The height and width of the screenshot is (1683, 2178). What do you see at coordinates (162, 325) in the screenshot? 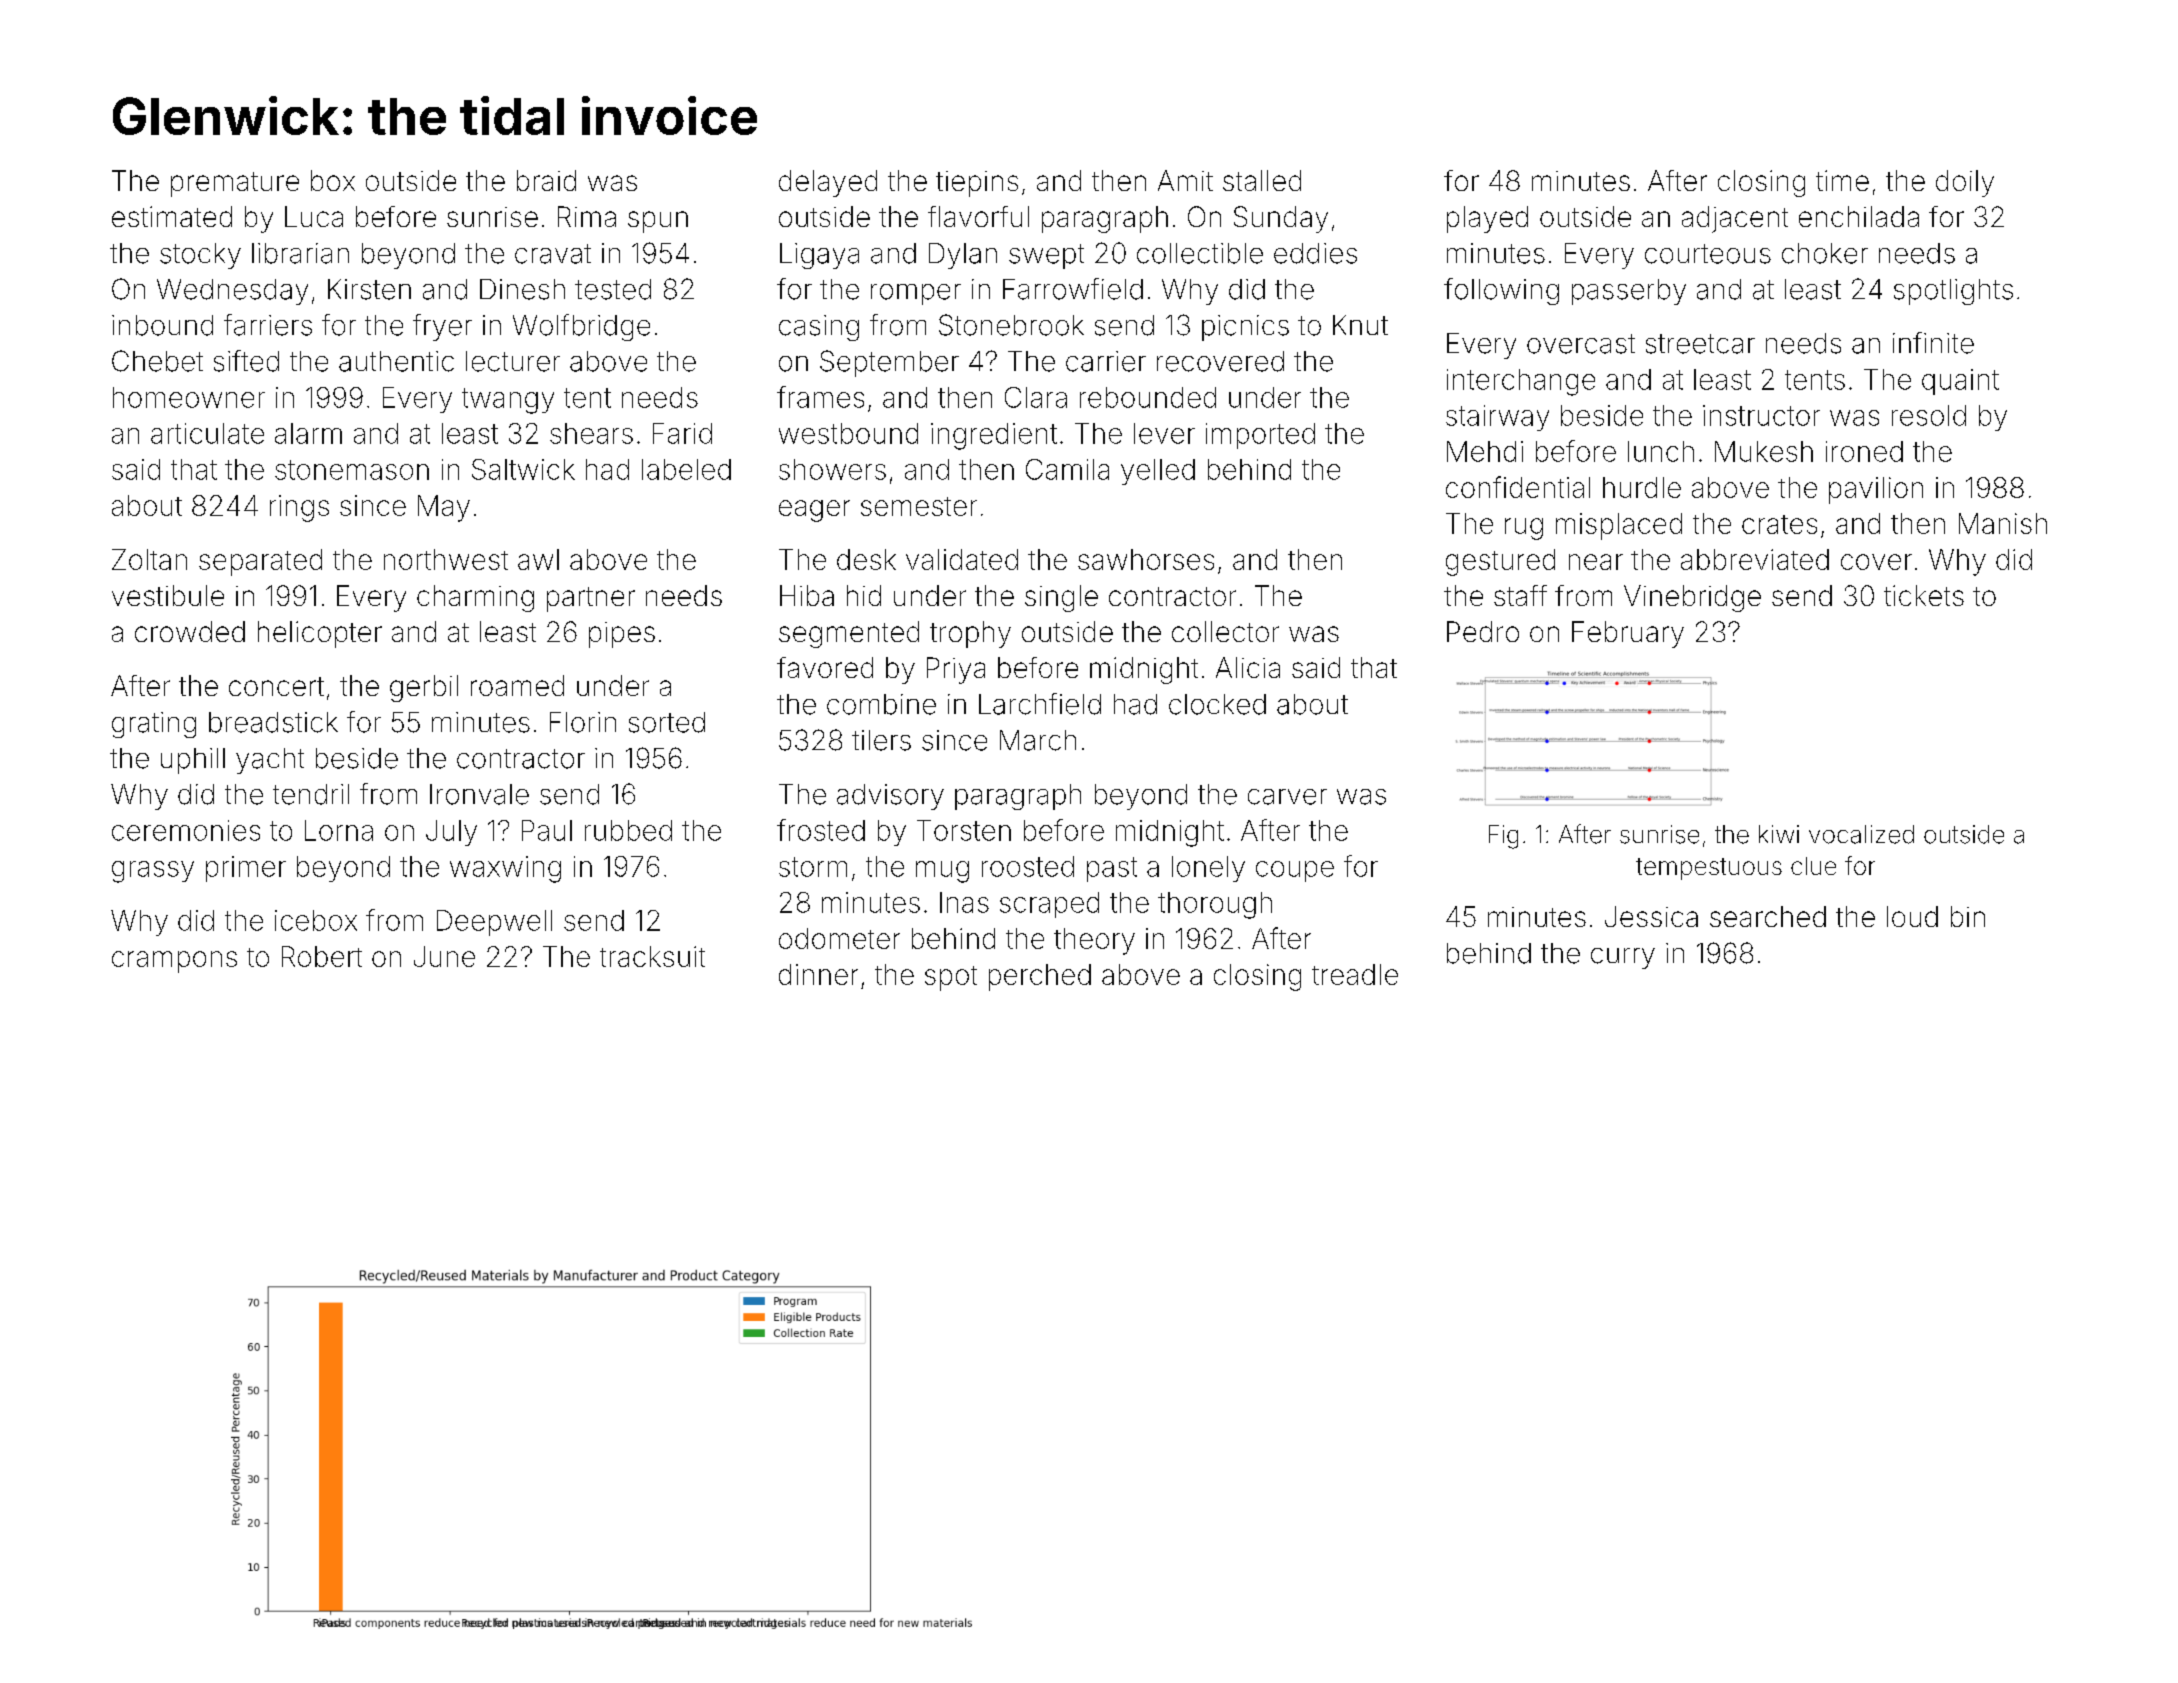
I see `inbound` at bounding box center [162, 325].
